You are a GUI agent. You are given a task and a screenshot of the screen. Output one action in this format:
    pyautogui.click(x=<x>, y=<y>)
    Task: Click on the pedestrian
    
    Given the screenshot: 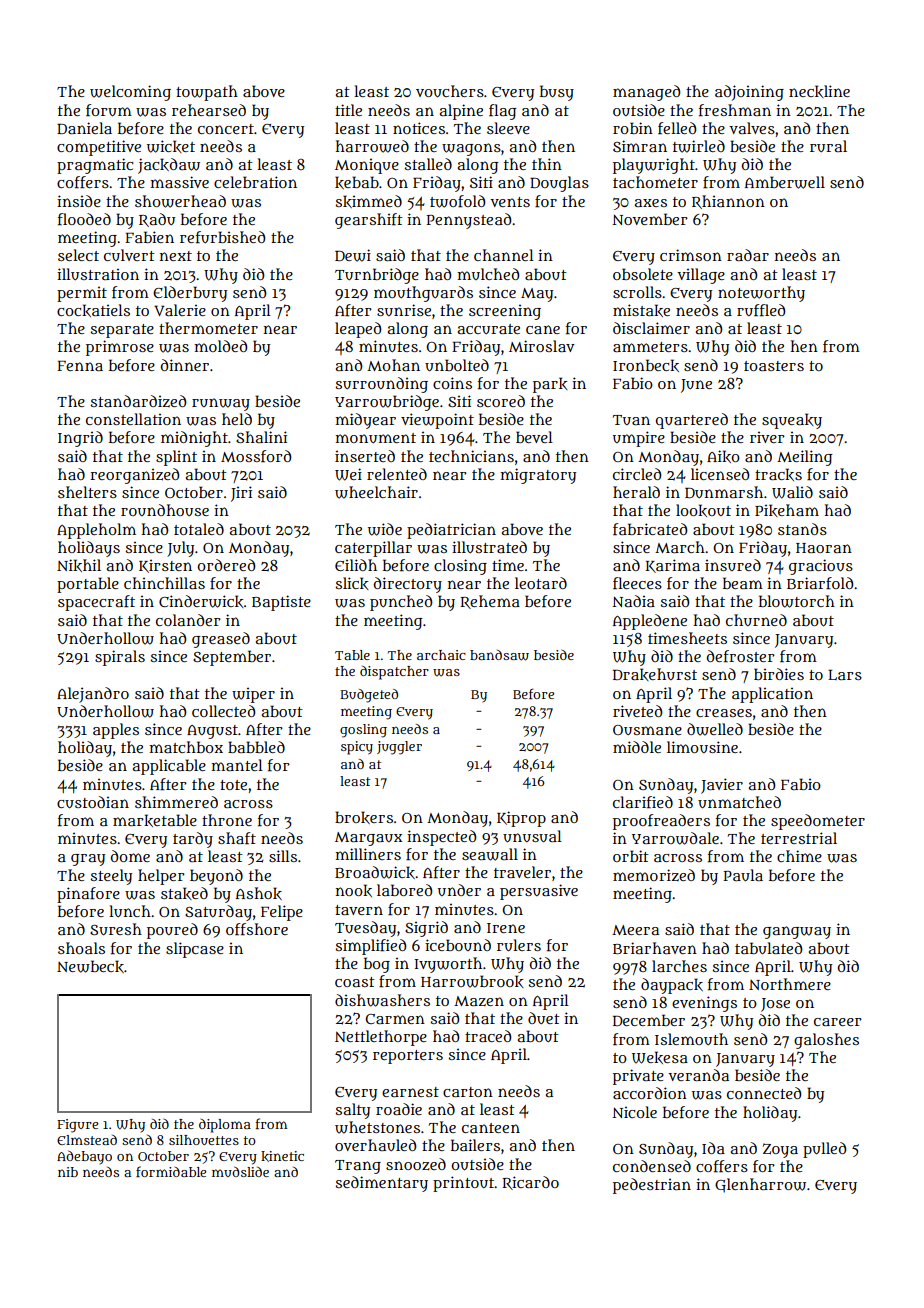 What is the action you would take?
    pyautogui.click(x=652, y=1186)
